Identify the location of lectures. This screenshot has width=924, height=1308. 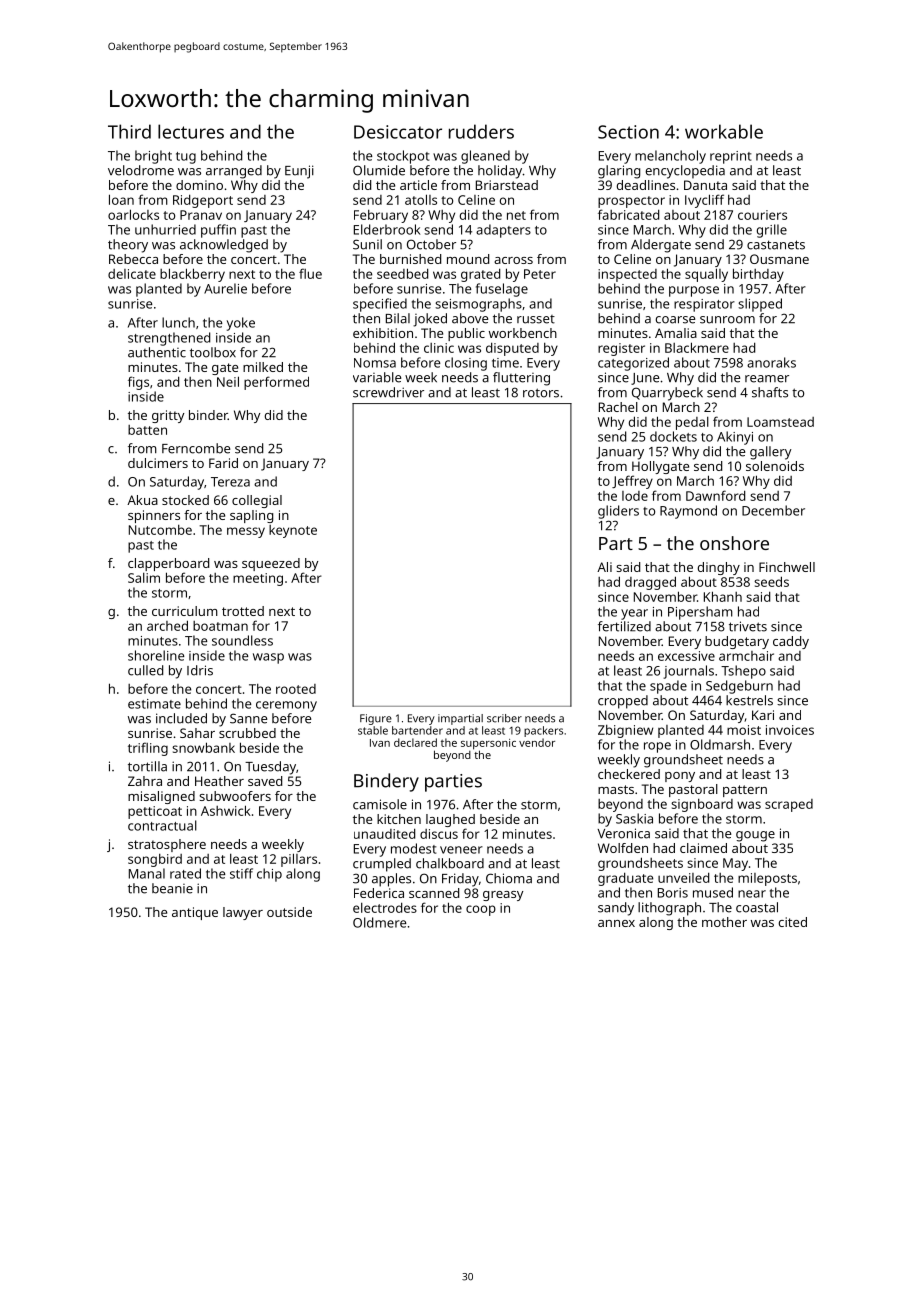
(191, 131).
